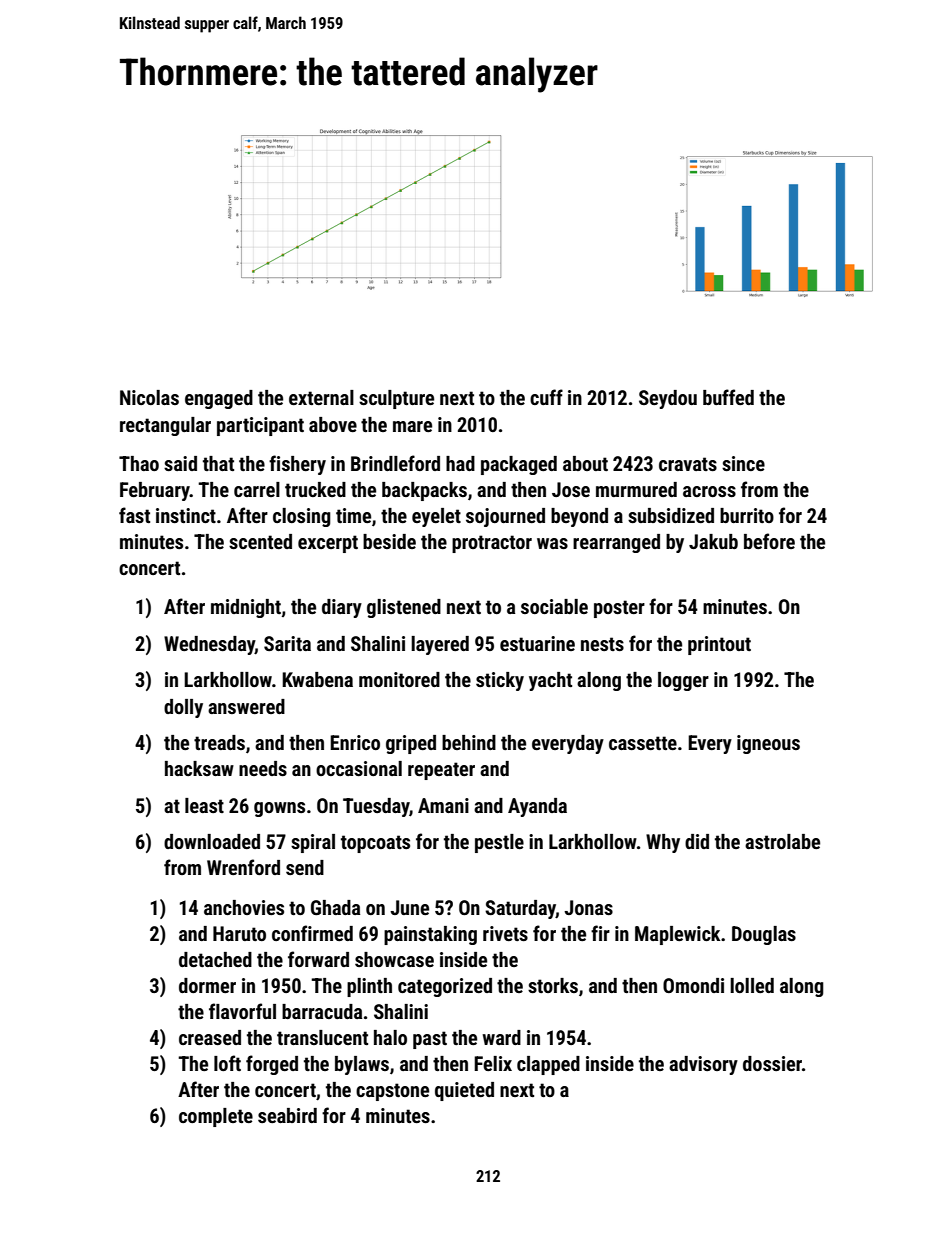 The height and width of the image is (1233, 952). What do you see at coordinates (719, 645) in the image?
I see `printout` at bounding box center [719, 645].
